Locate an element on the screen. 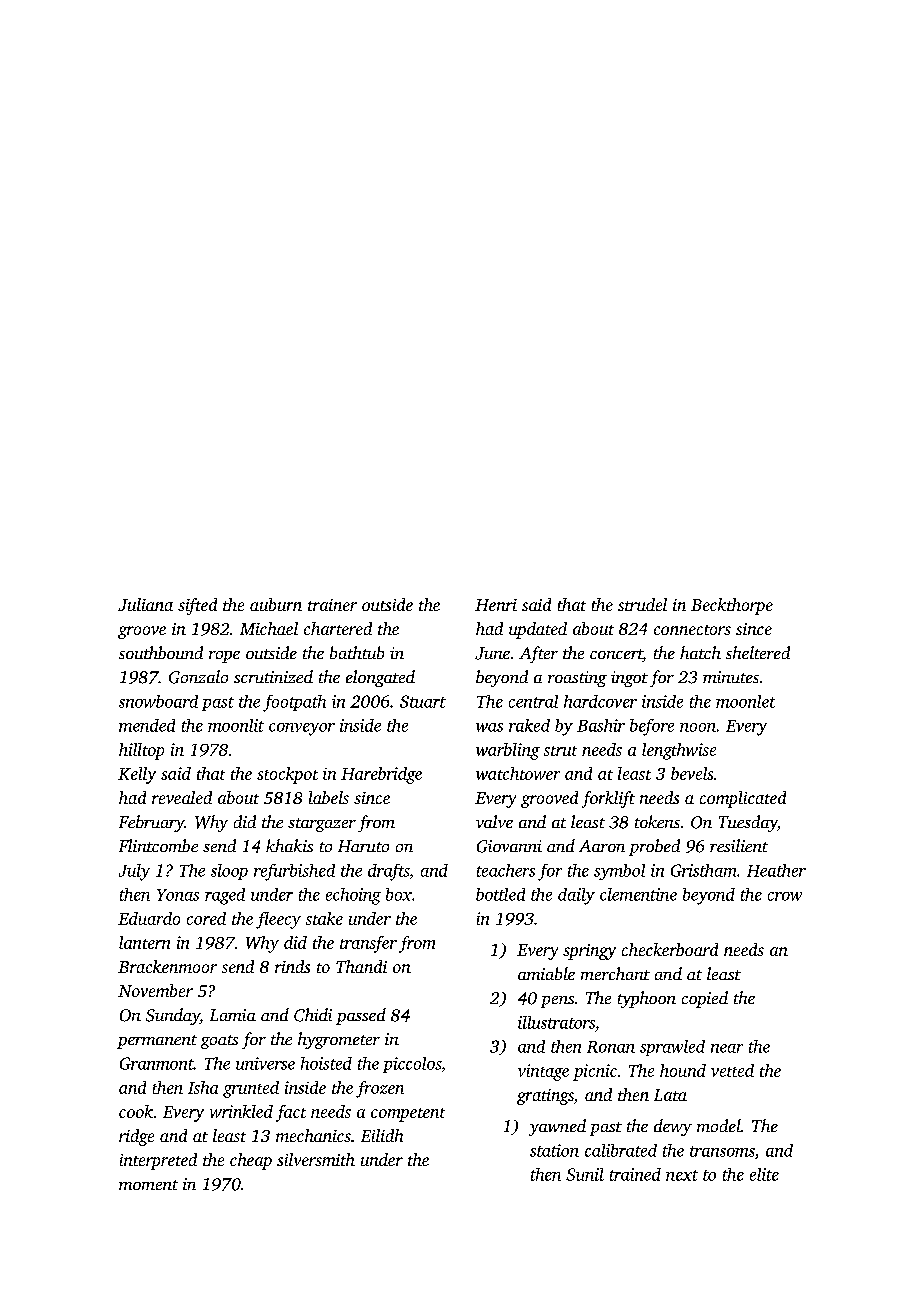 This screenshot has width=924, height=1311. complicated is located at coordinates (743, 799).
